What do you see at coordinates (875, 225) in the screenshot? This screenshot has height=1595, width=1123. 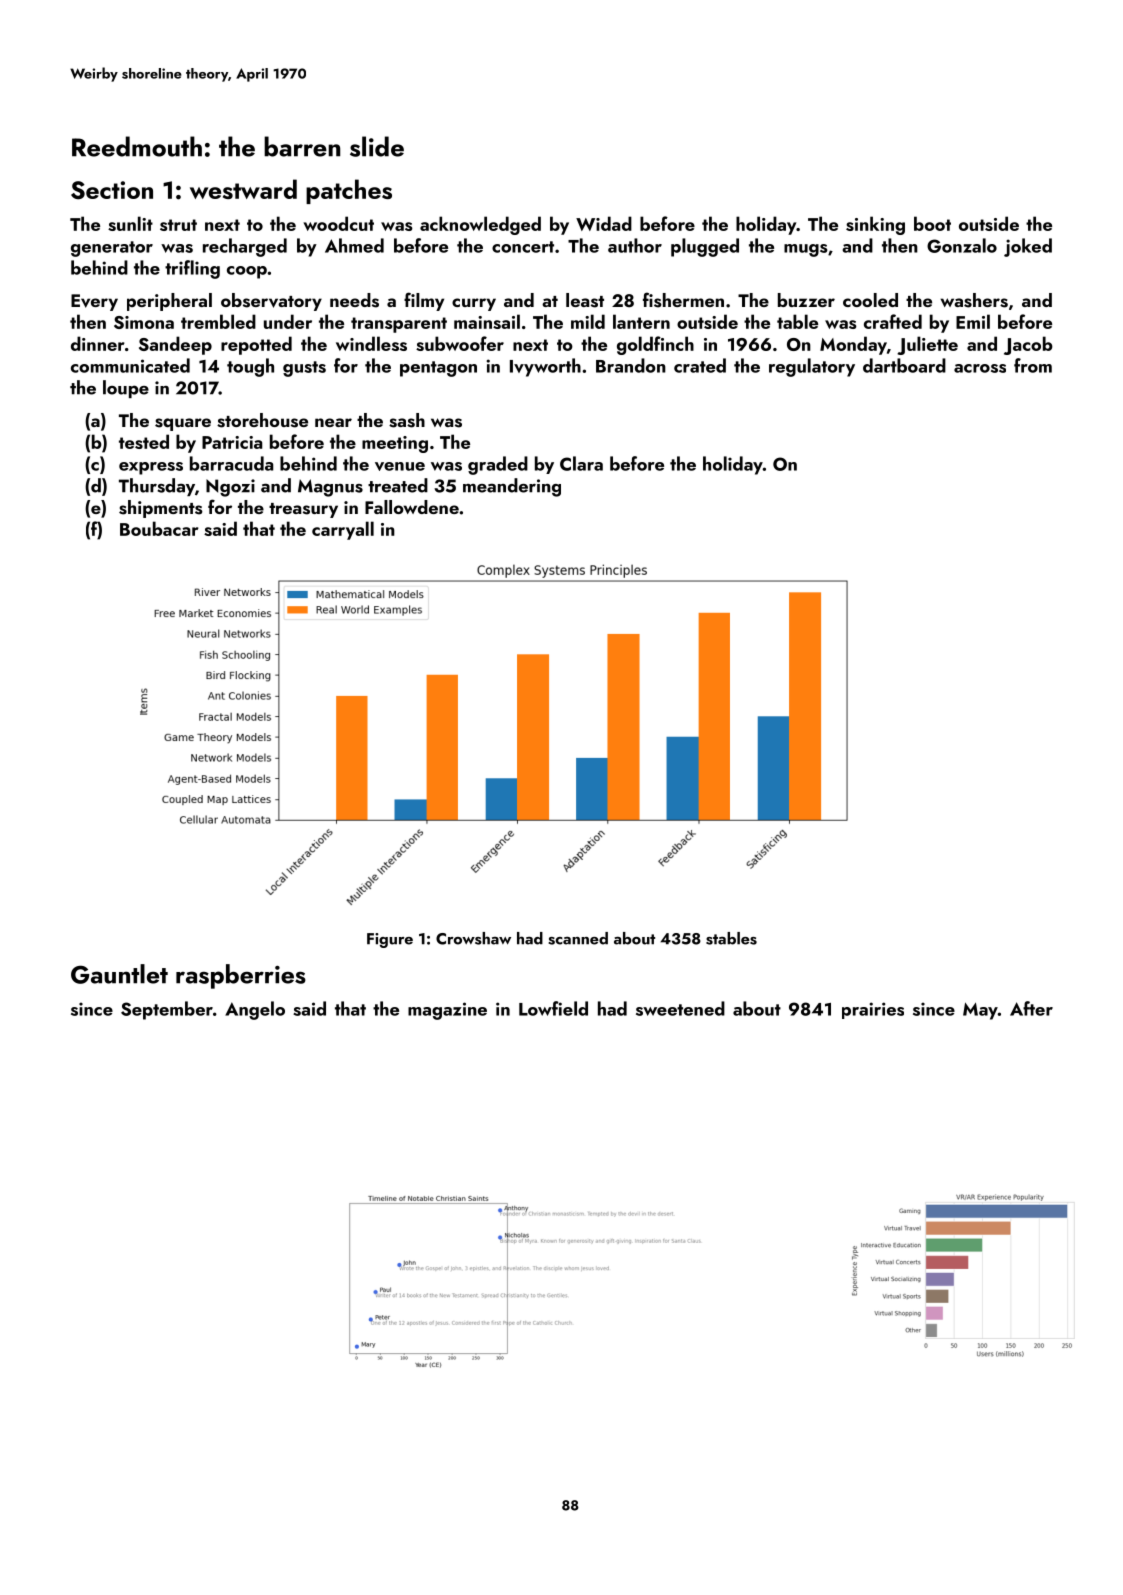 I see `sinking` at bounding box center [875, 225].
